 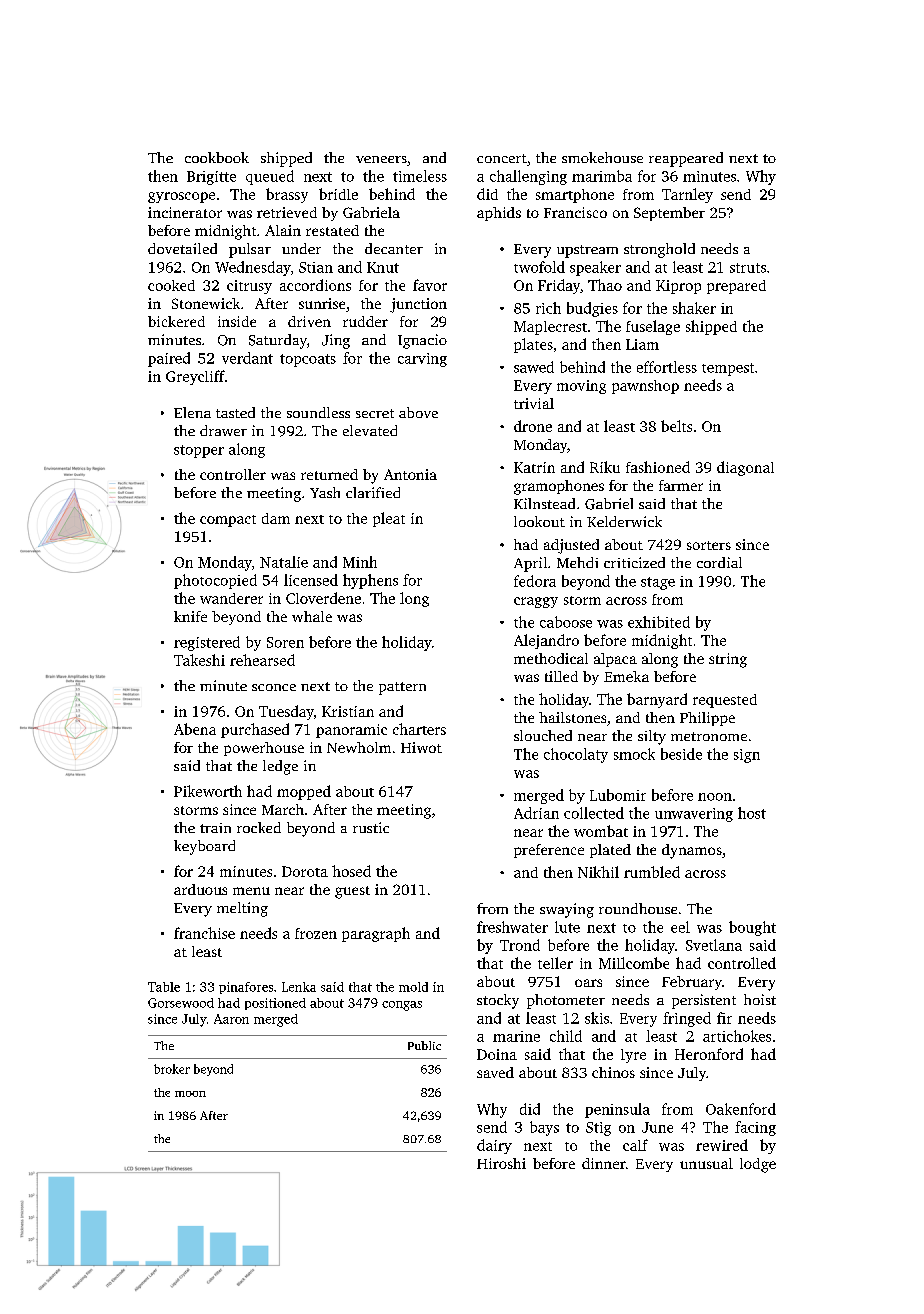 I want to click on Dorota, so click(x=305, y=871).
